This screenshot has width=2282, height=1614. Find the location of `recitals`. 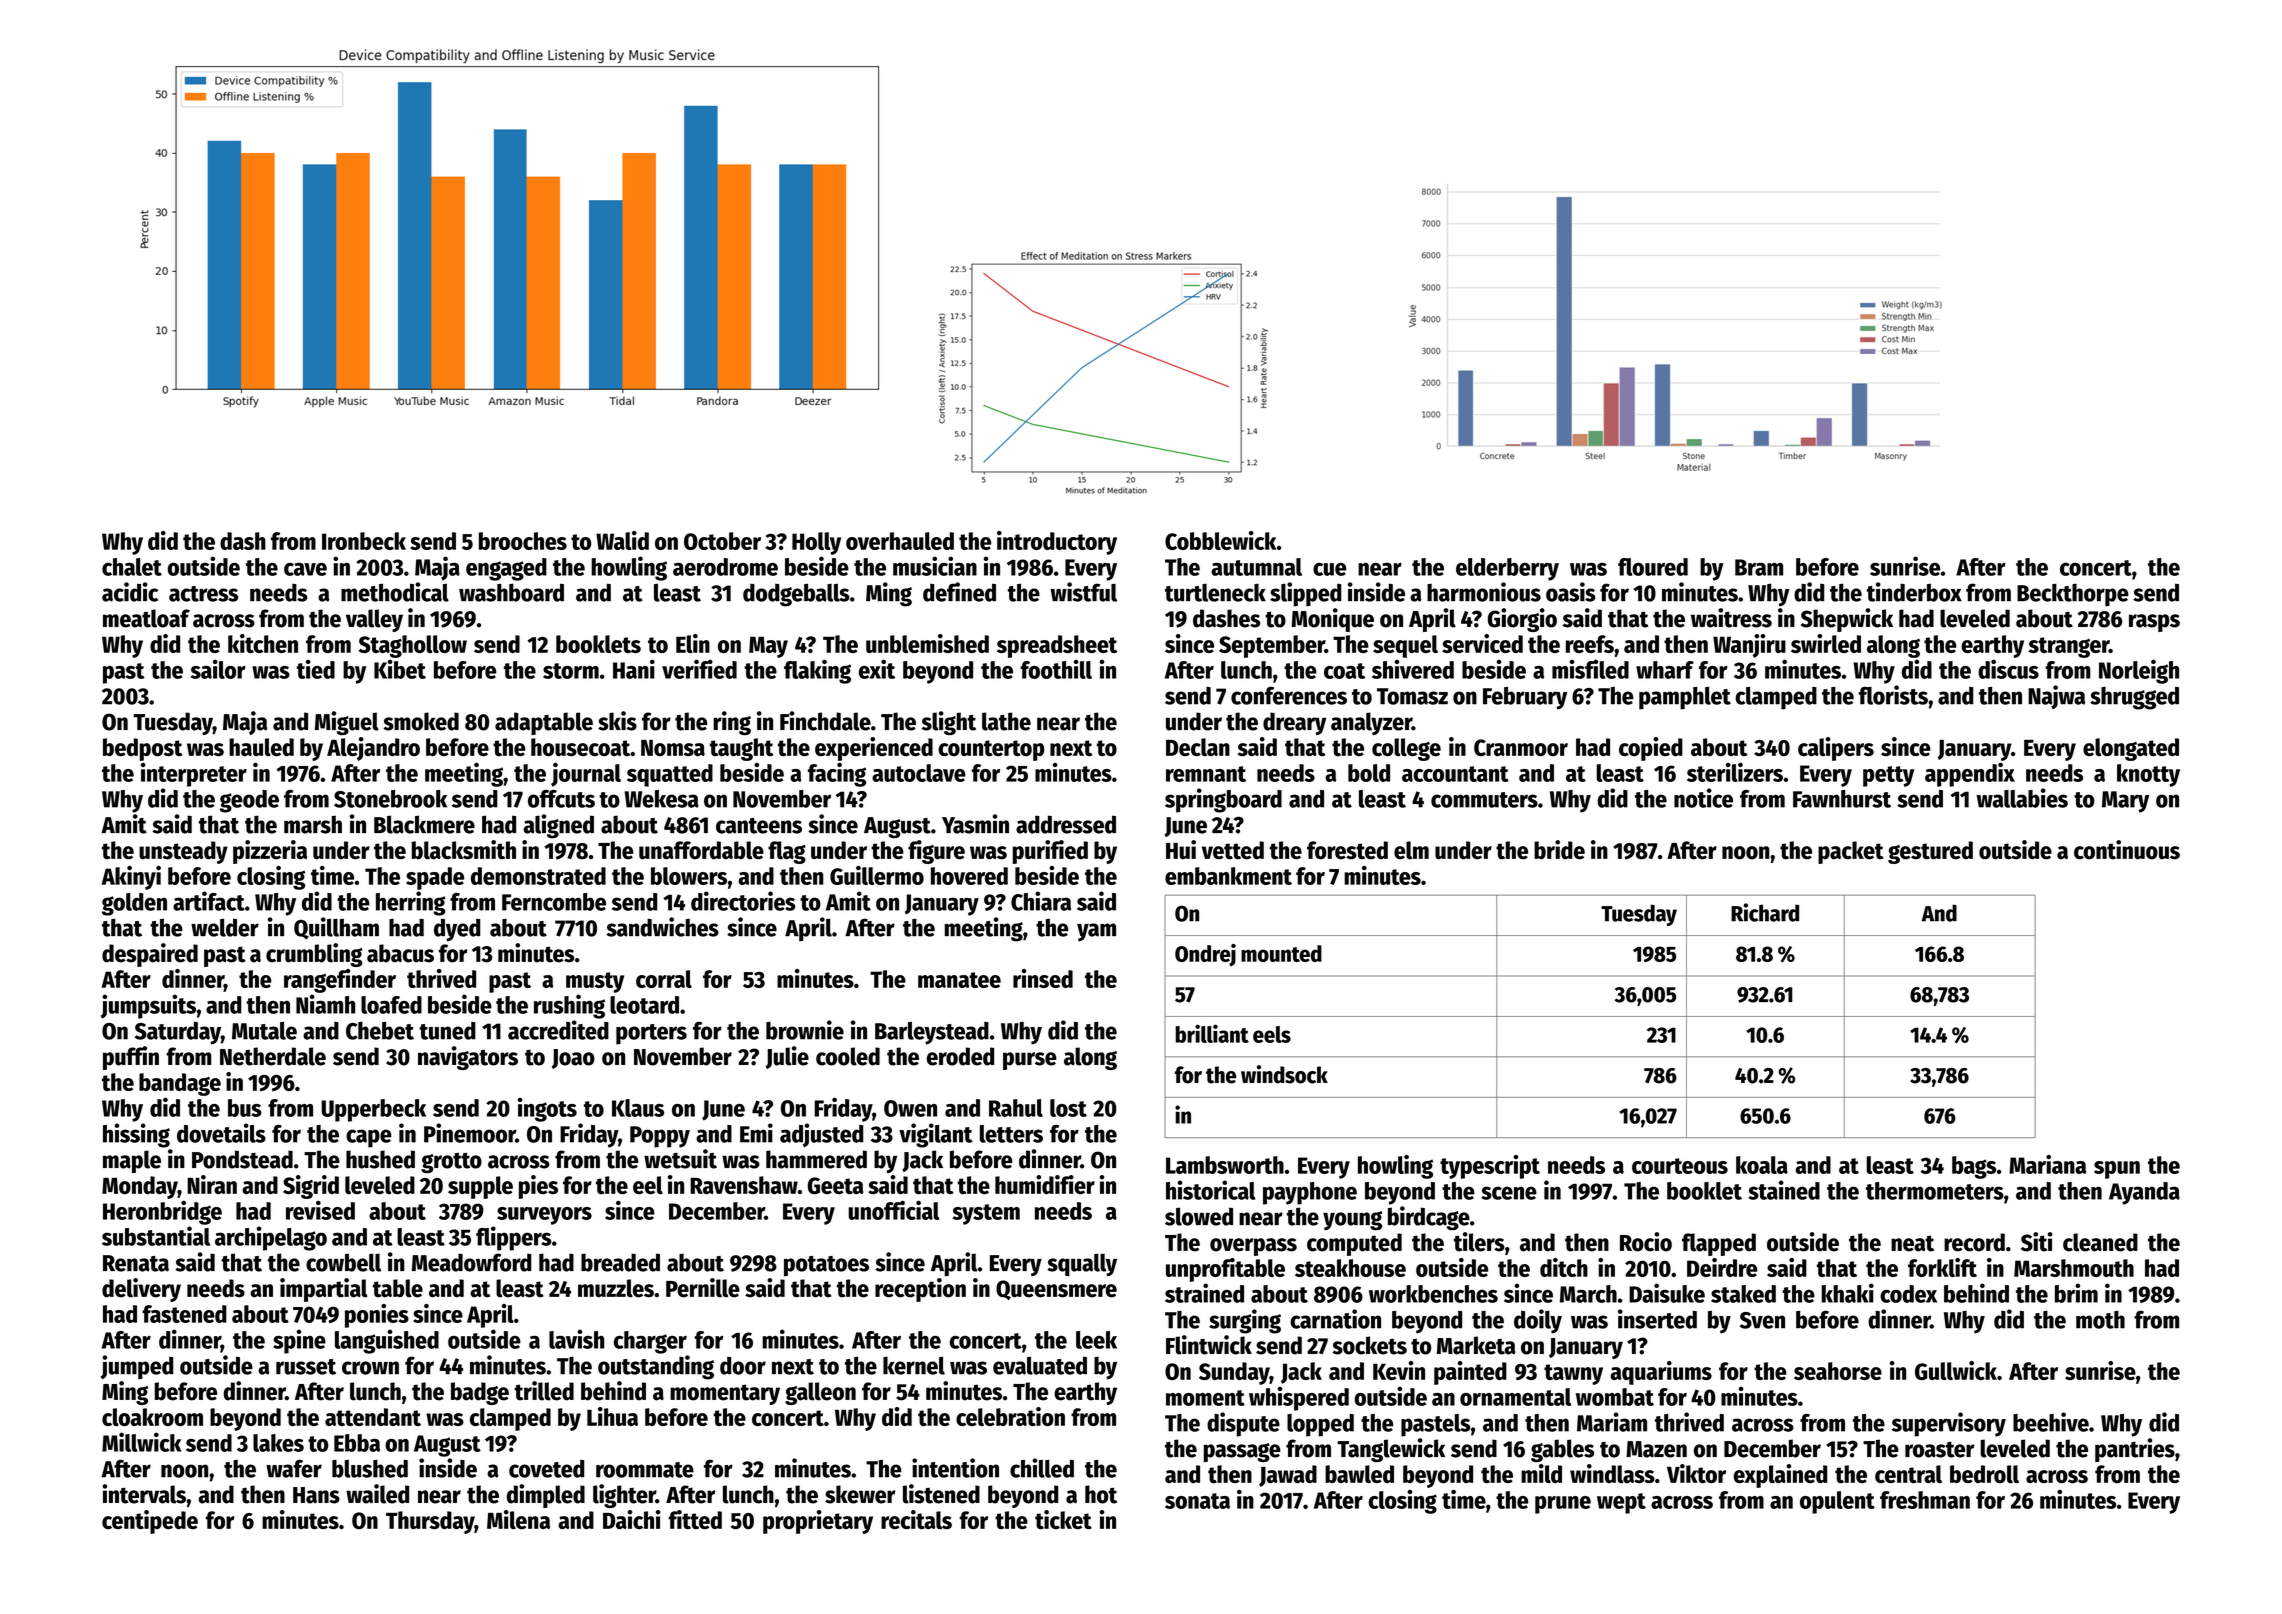

recitals is located at coordinates (916, 1519).
